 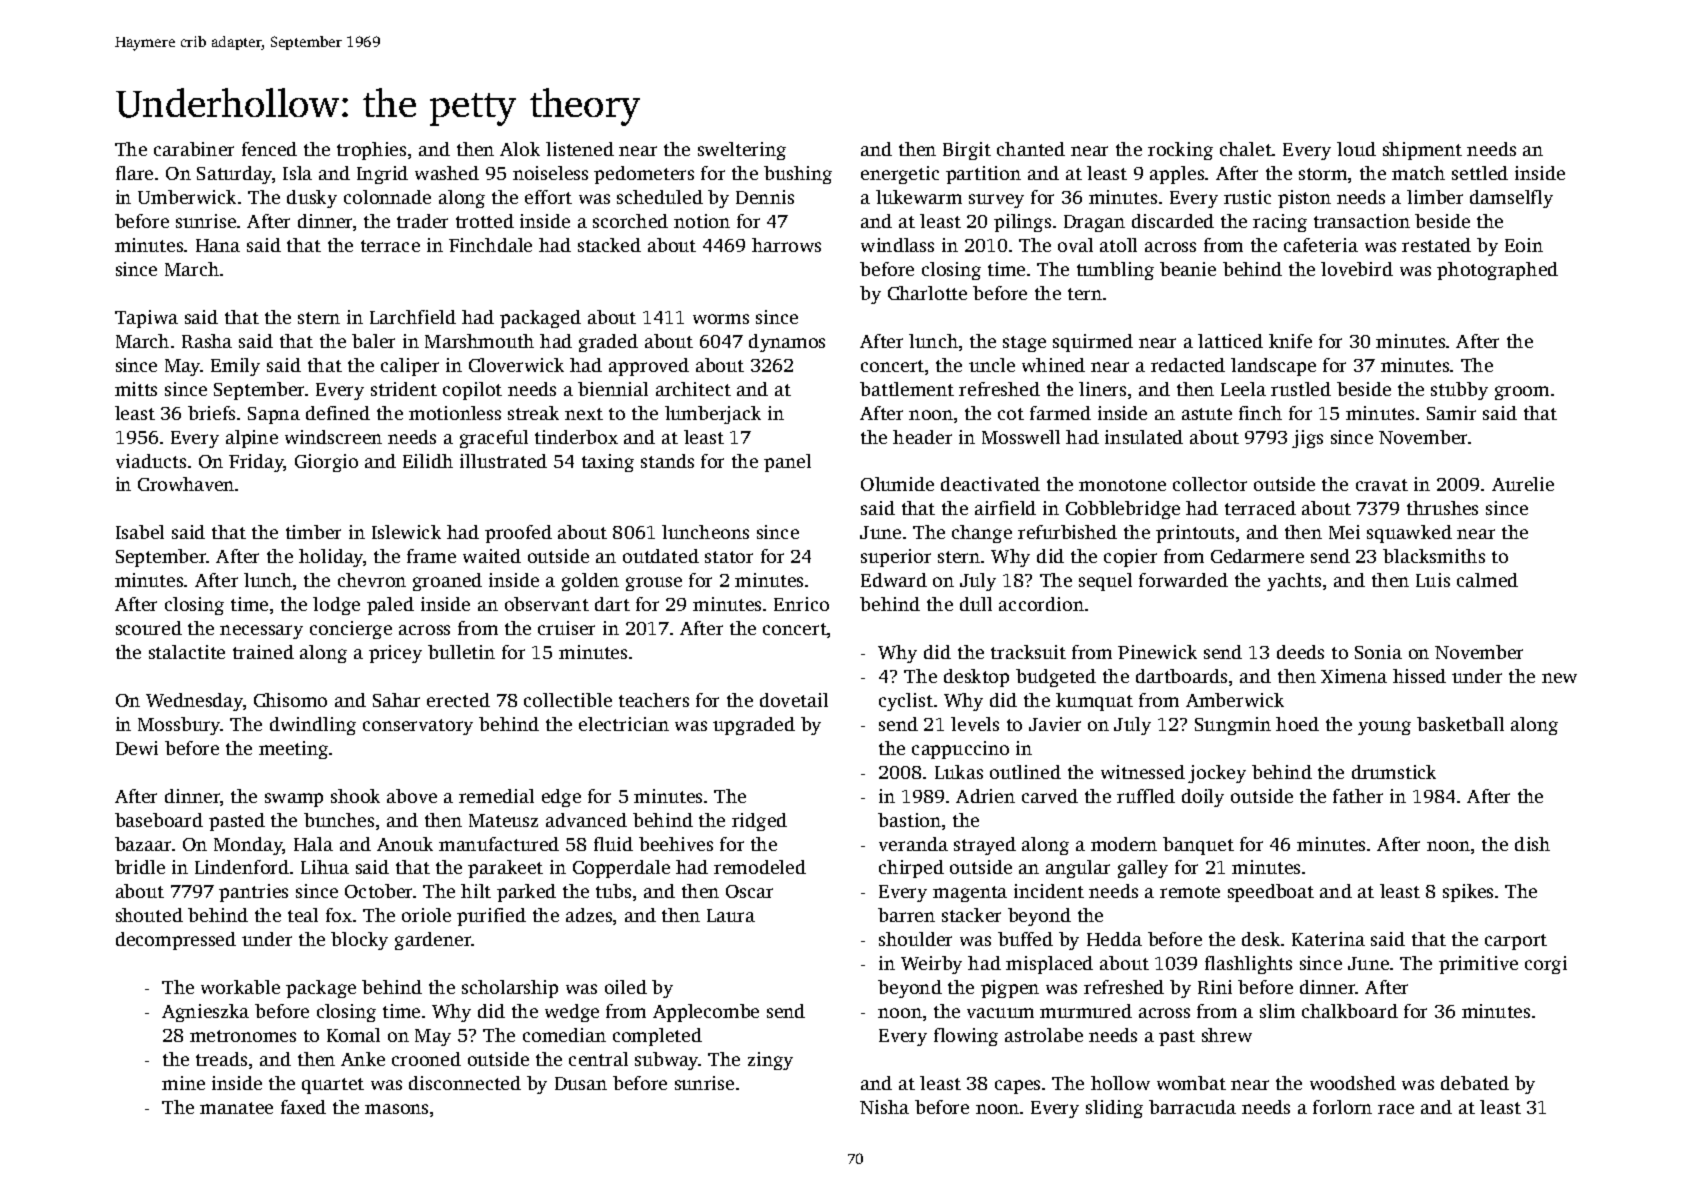 I want to click on battlement, so click(x=907, y=389).
